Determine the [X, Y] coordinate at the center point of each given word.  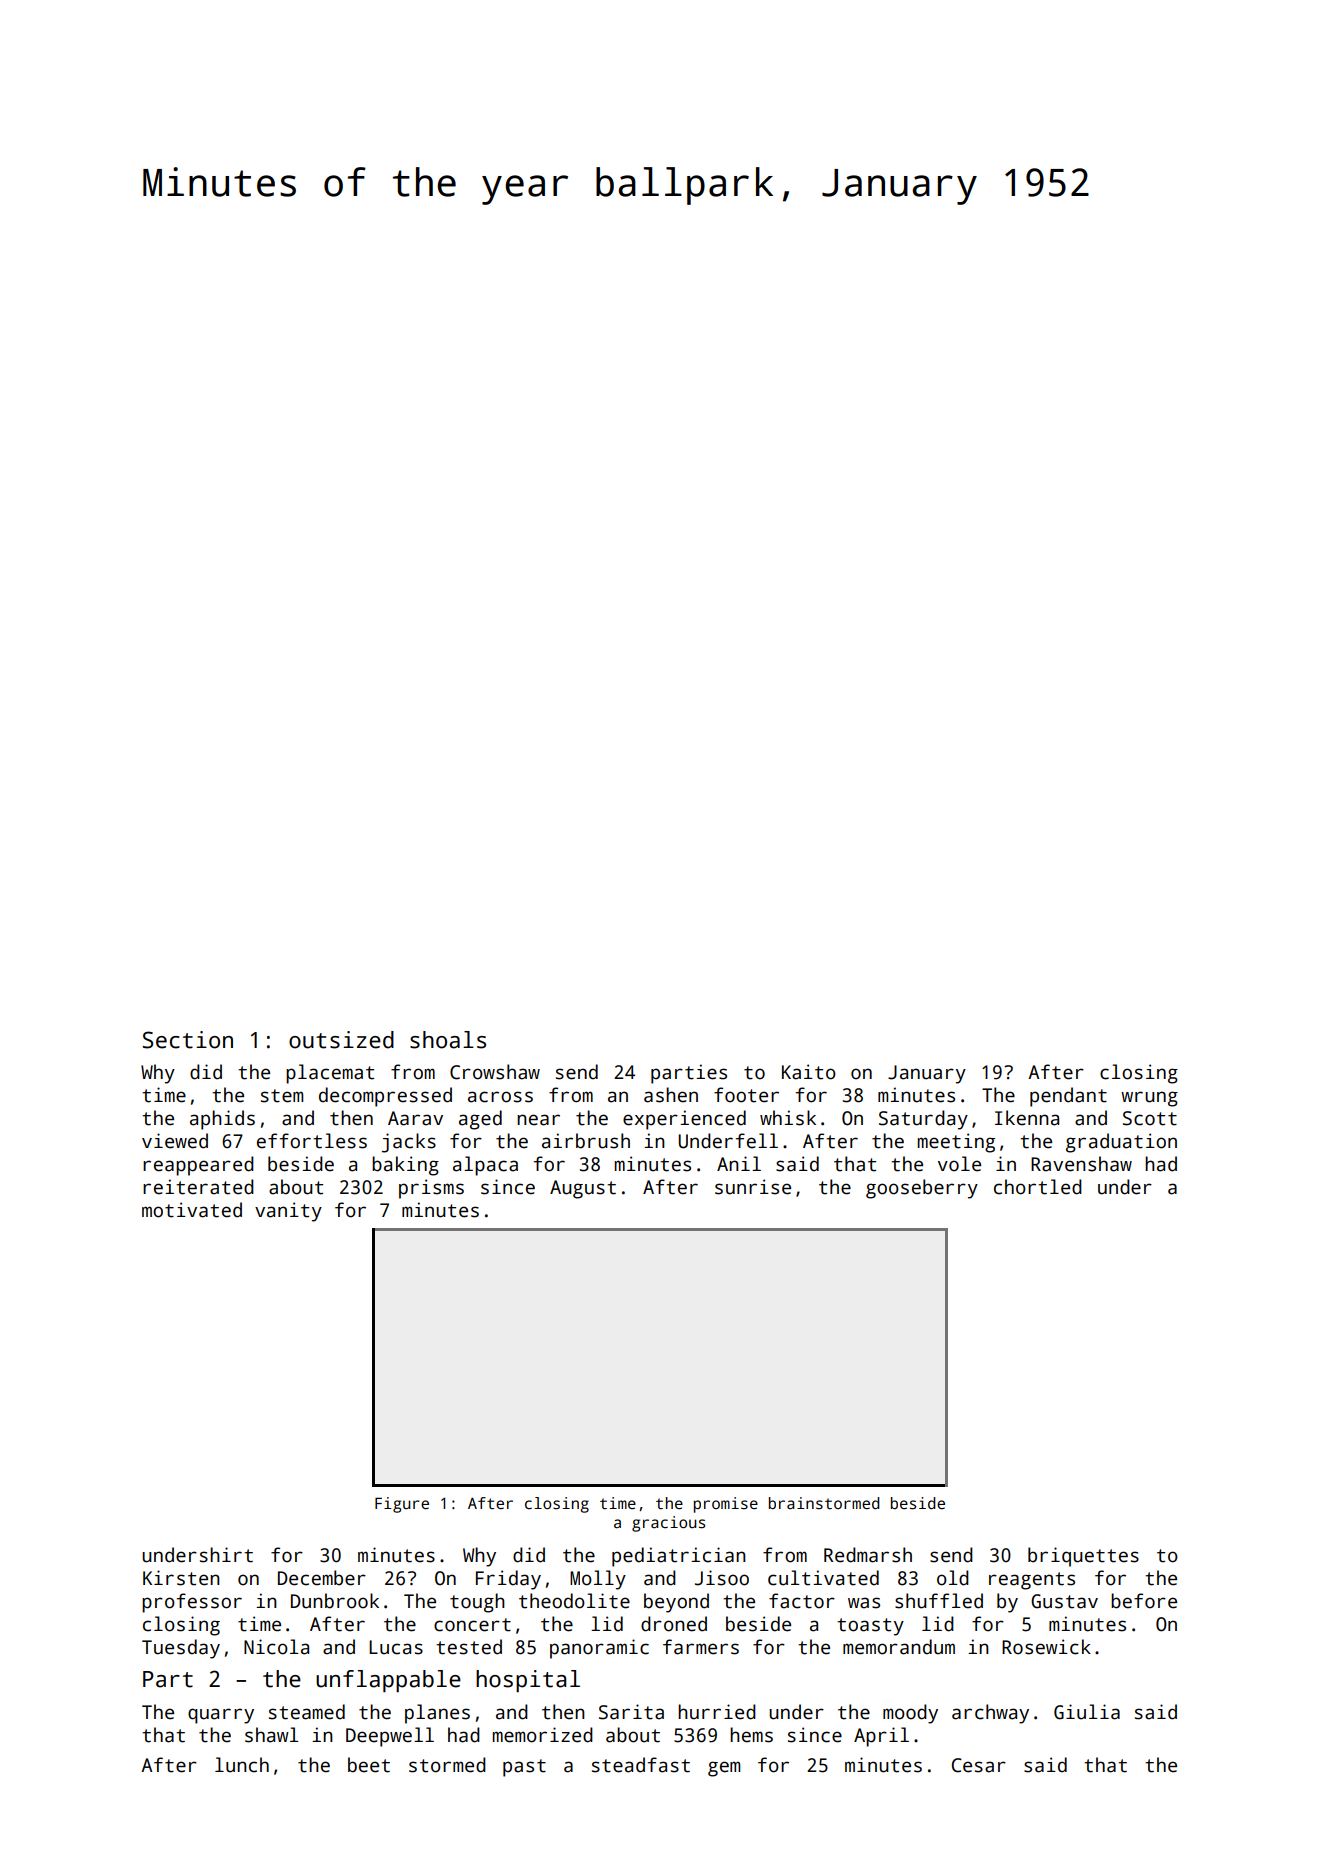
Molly [598, 1580]
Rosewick [1046, 1647]
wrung [1149, 1099]
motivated [192, 1210]
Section [188, 1040]
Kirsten [181, 1578]
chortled [1038, 1187]
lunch [242, 1765]
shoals [448, 1040]
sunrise [753, 1187]
